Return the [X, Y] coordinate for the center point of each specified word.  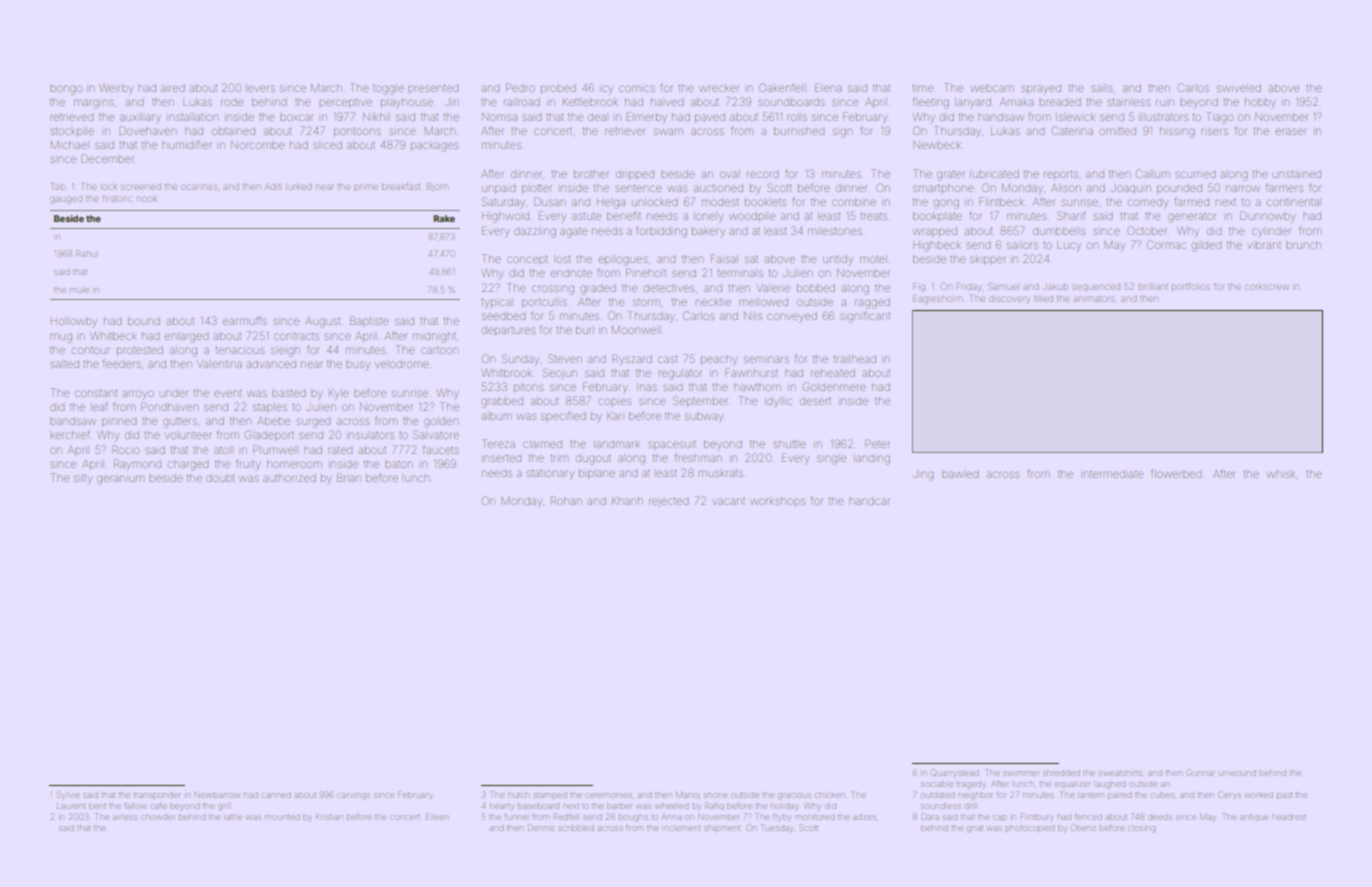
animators [1094, 299]
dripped [635, 175]
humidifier [186, 144]
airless [125, 817]
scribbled [577, 828]
